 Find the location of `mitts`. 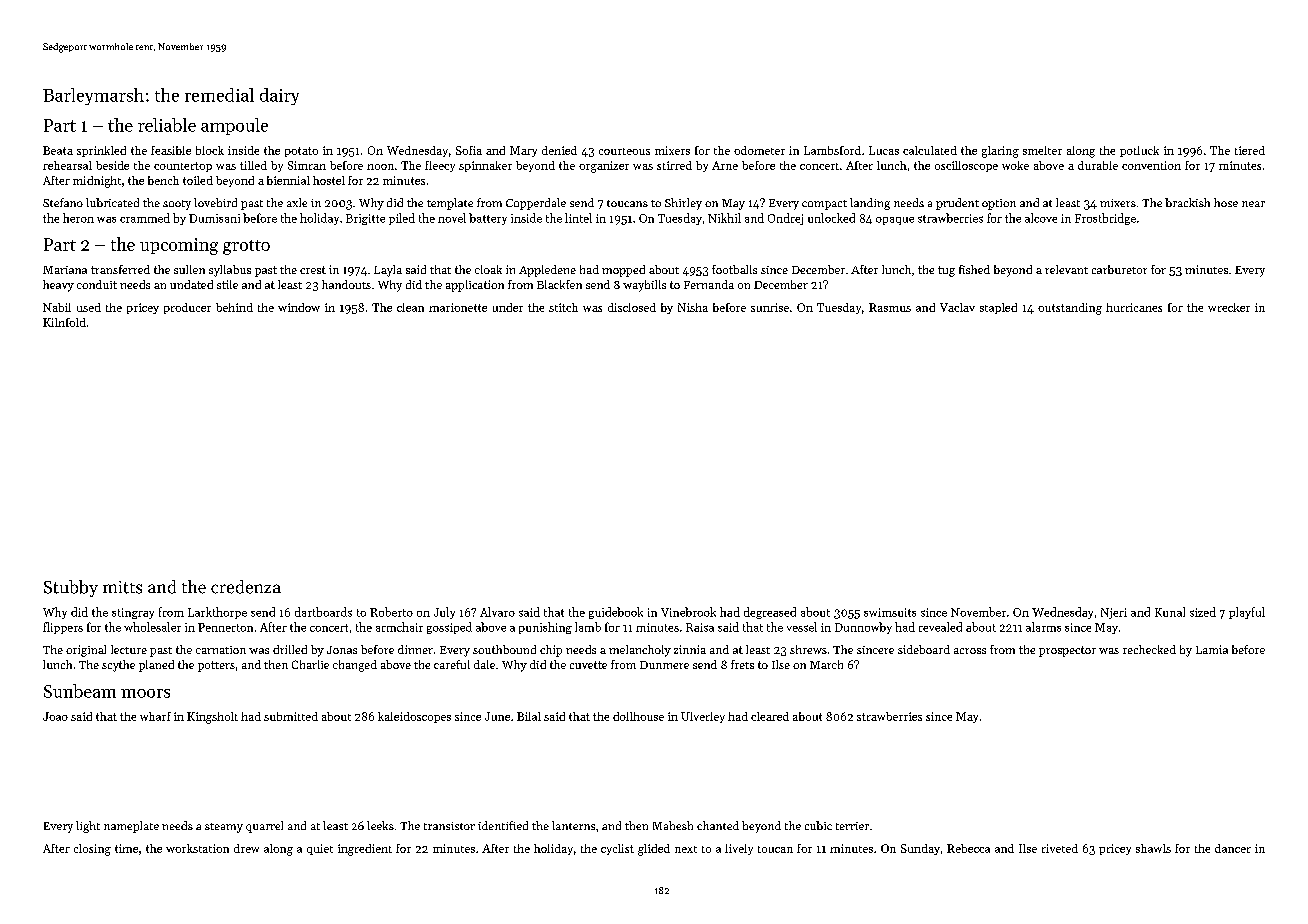

mitts is located at coordinates (122, 587).
